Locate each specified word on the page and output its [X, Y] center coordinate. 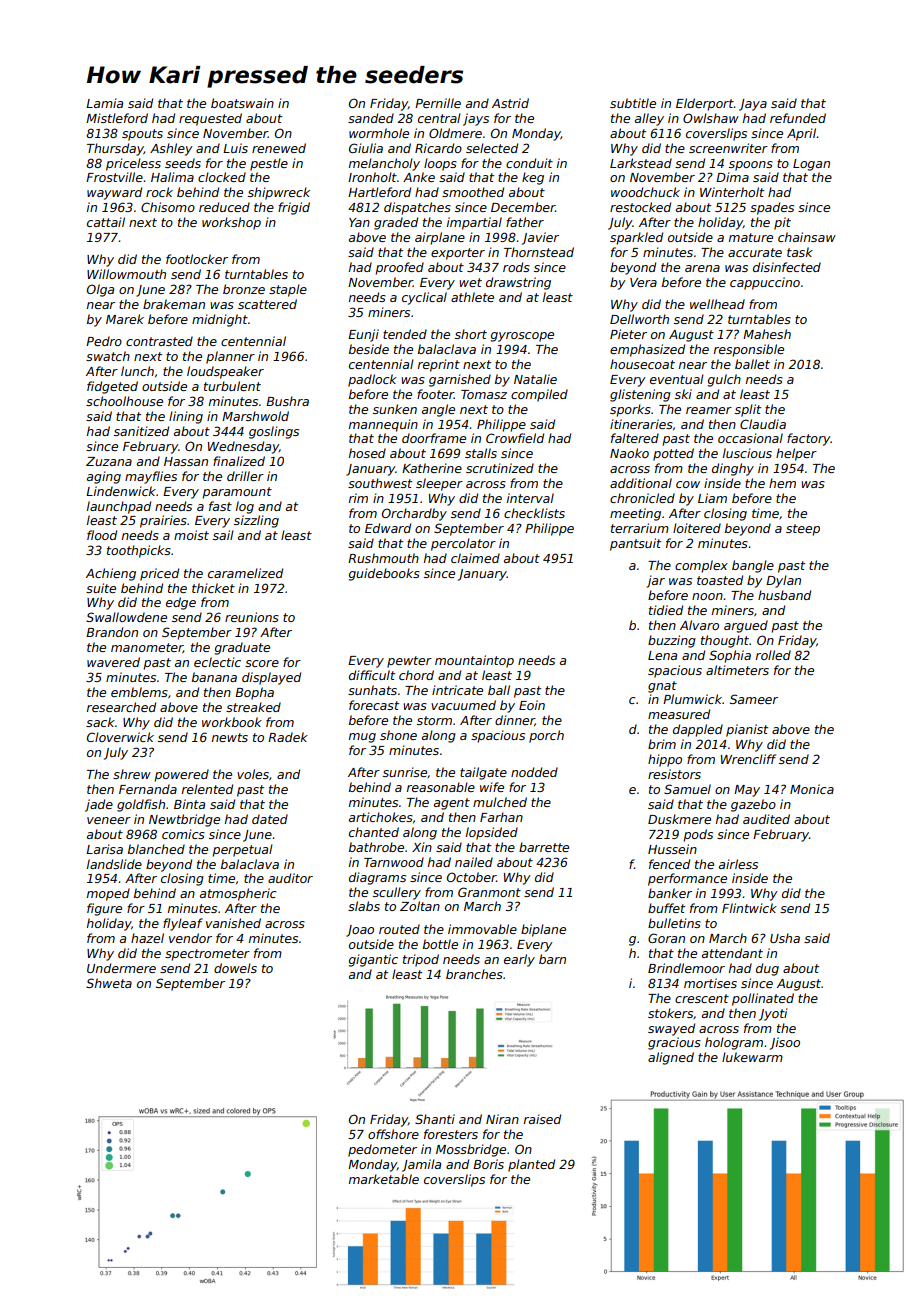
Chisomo [168, 207]
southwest [380, 483]
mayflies [151, 477]
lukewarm [752, 1057]
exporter [458, 254]
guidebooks [384, 574]
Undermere [121, 968]
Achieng [111, 574]
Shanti [435, 1119]
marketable [384, 1179]
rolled [773, 655]
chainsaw [807, 237]
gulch [724, 380]
